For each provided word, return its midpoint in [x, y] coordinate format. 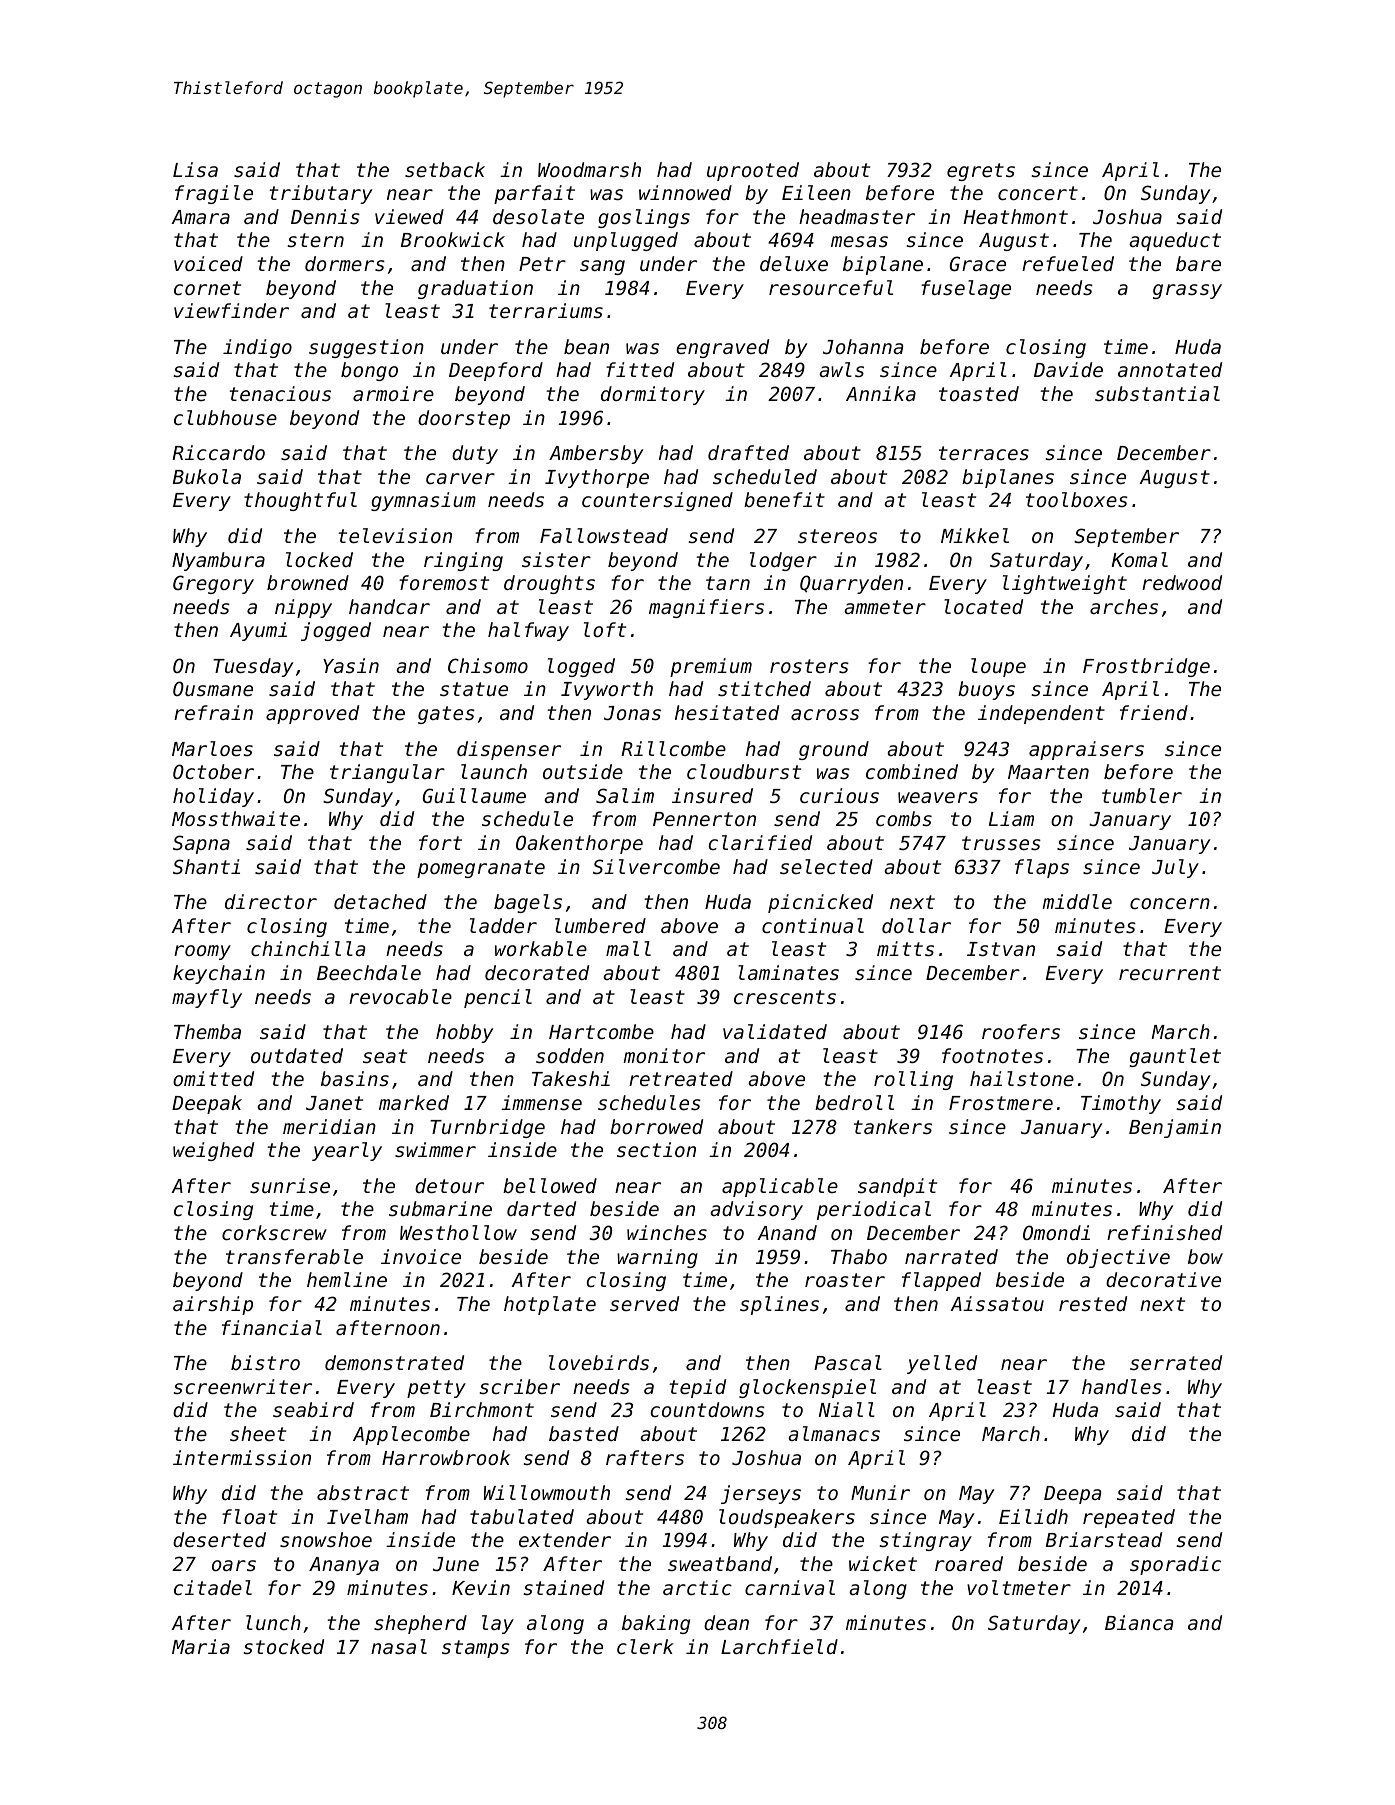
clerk [645, 1646]
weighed [213, 1151]
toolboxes [1077, 499]
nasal [399, 1646]
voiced [208, 263]
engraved [722, 348]
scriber [519, 1386]
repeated [1129, 1518]
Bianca [1139, 1622]
